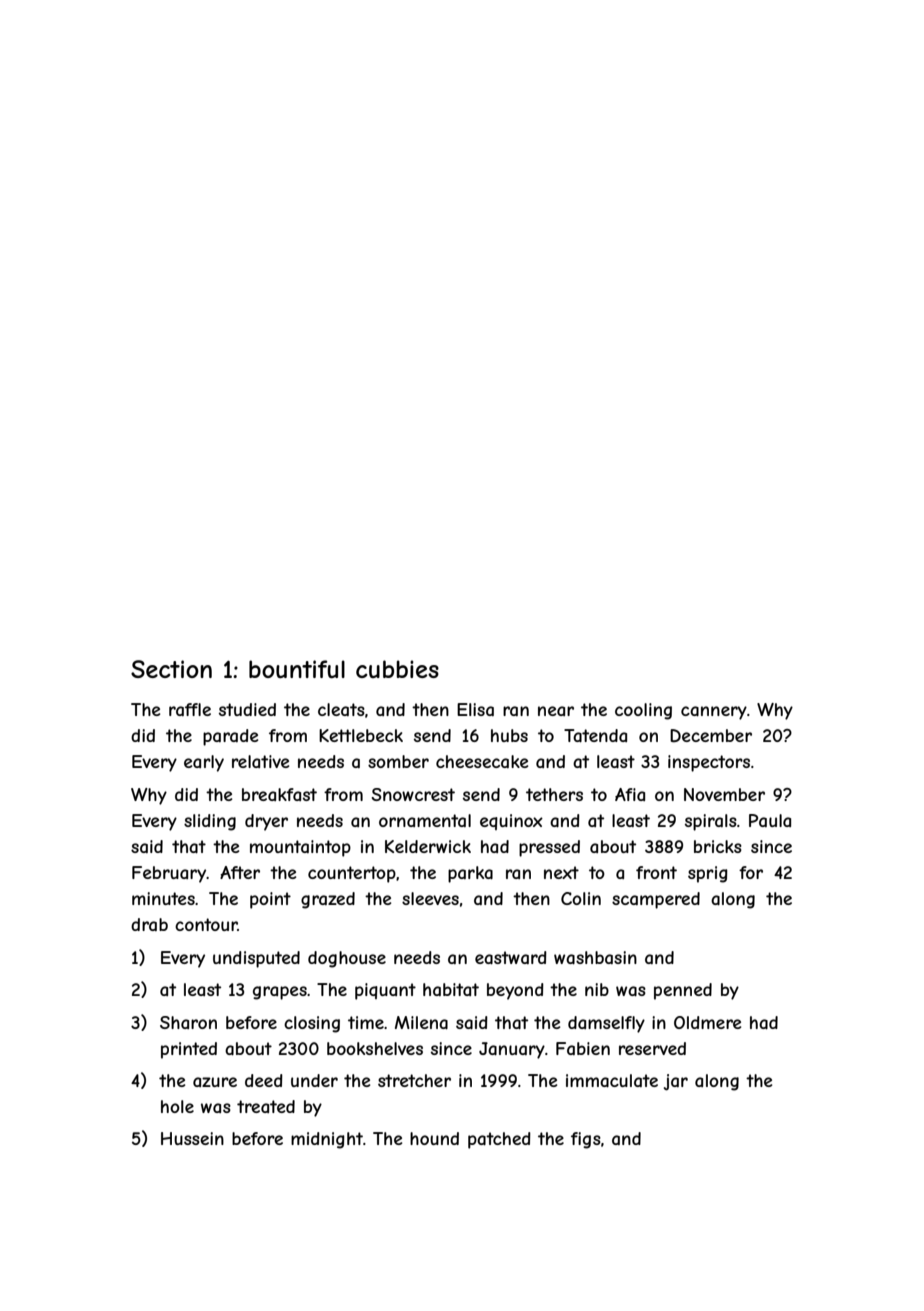 Image resolution: width=924 pixels, height=1311 pixels. I want to click on cubbies, so click(397, 669).
